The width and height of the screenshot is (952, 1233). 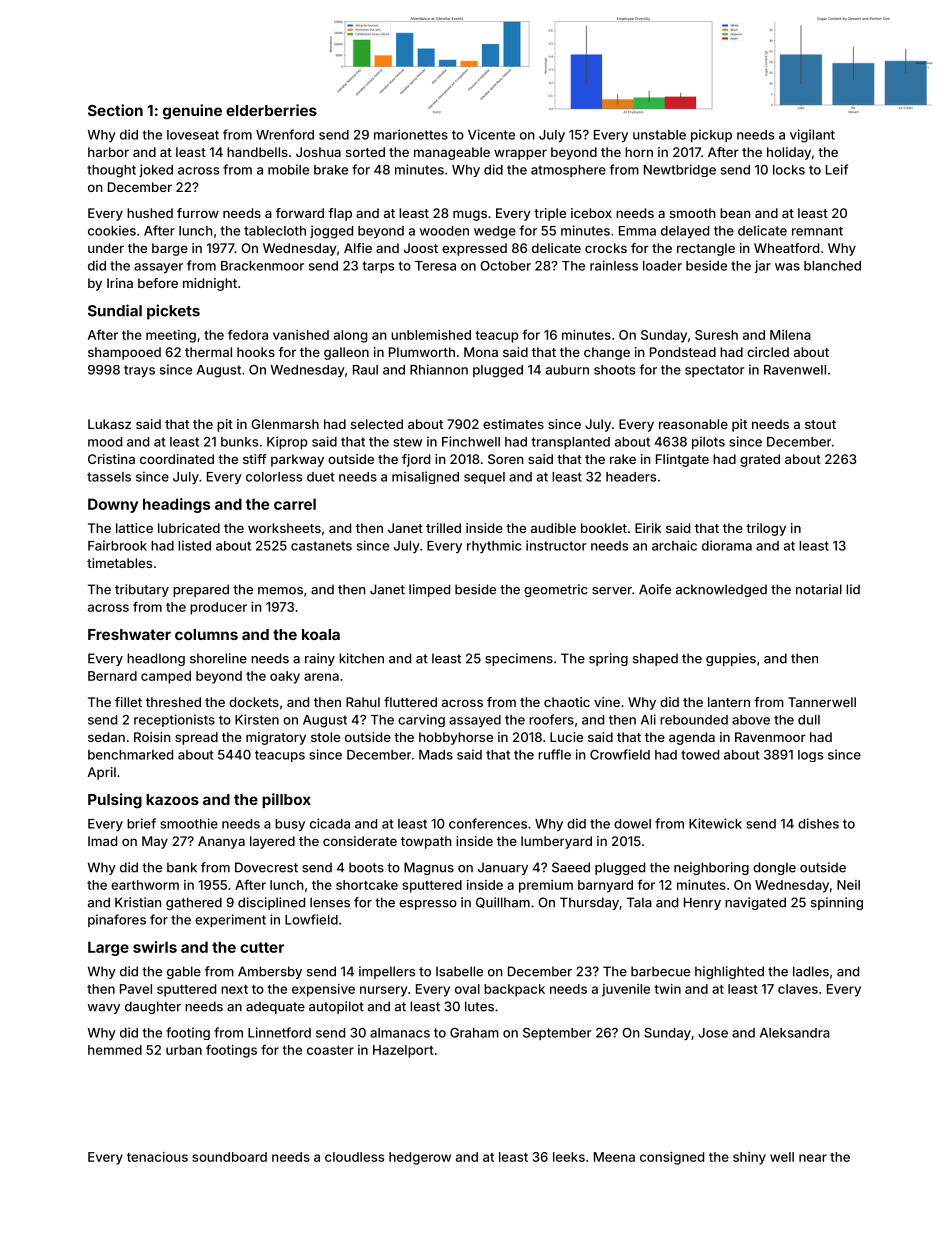 I want to click on marionettes, so click(x=411, y=134).
